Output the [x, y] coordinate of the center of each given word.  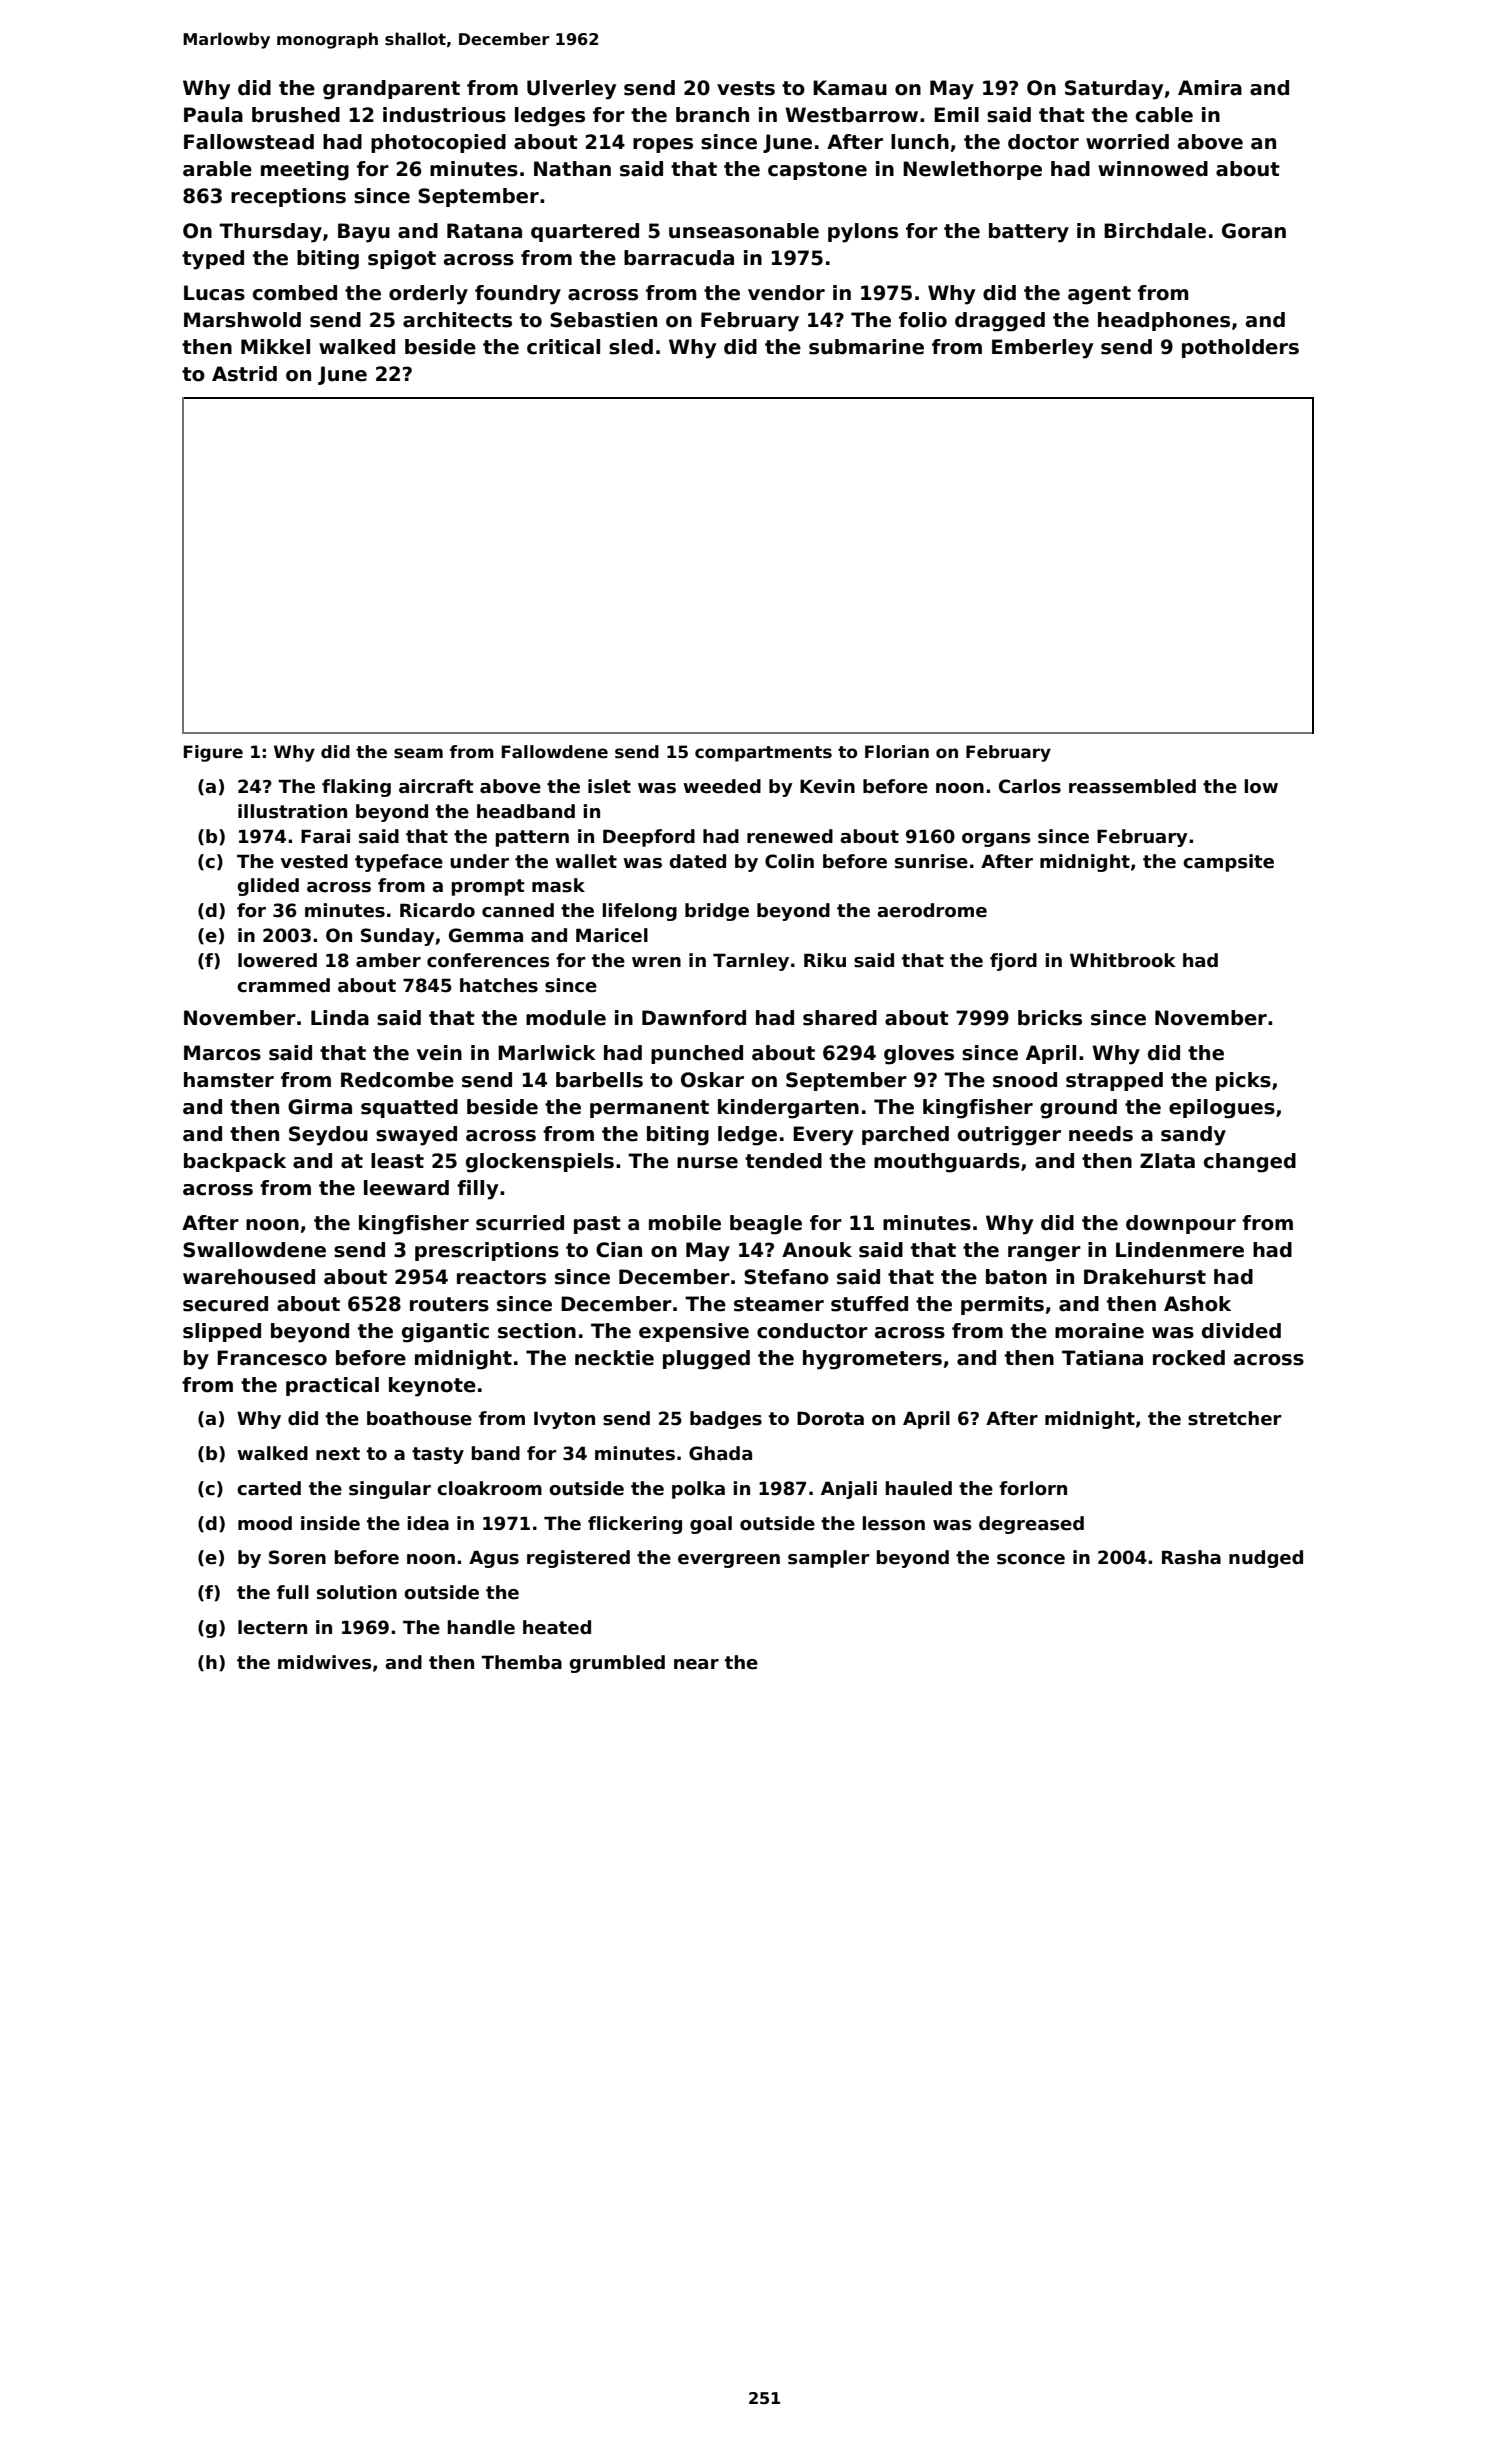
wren [656, 962]
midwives [324, 1662]
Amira [1210, 88]
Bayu [364, 233]
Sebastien [603, 320]
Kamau [850, 88]
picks [1243, 1081]
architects [457, 320]
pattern [532, 838]
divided [1241, 1331]
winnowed [1153, 169]
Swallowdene [254, 1250]
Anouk [817, 1250]
